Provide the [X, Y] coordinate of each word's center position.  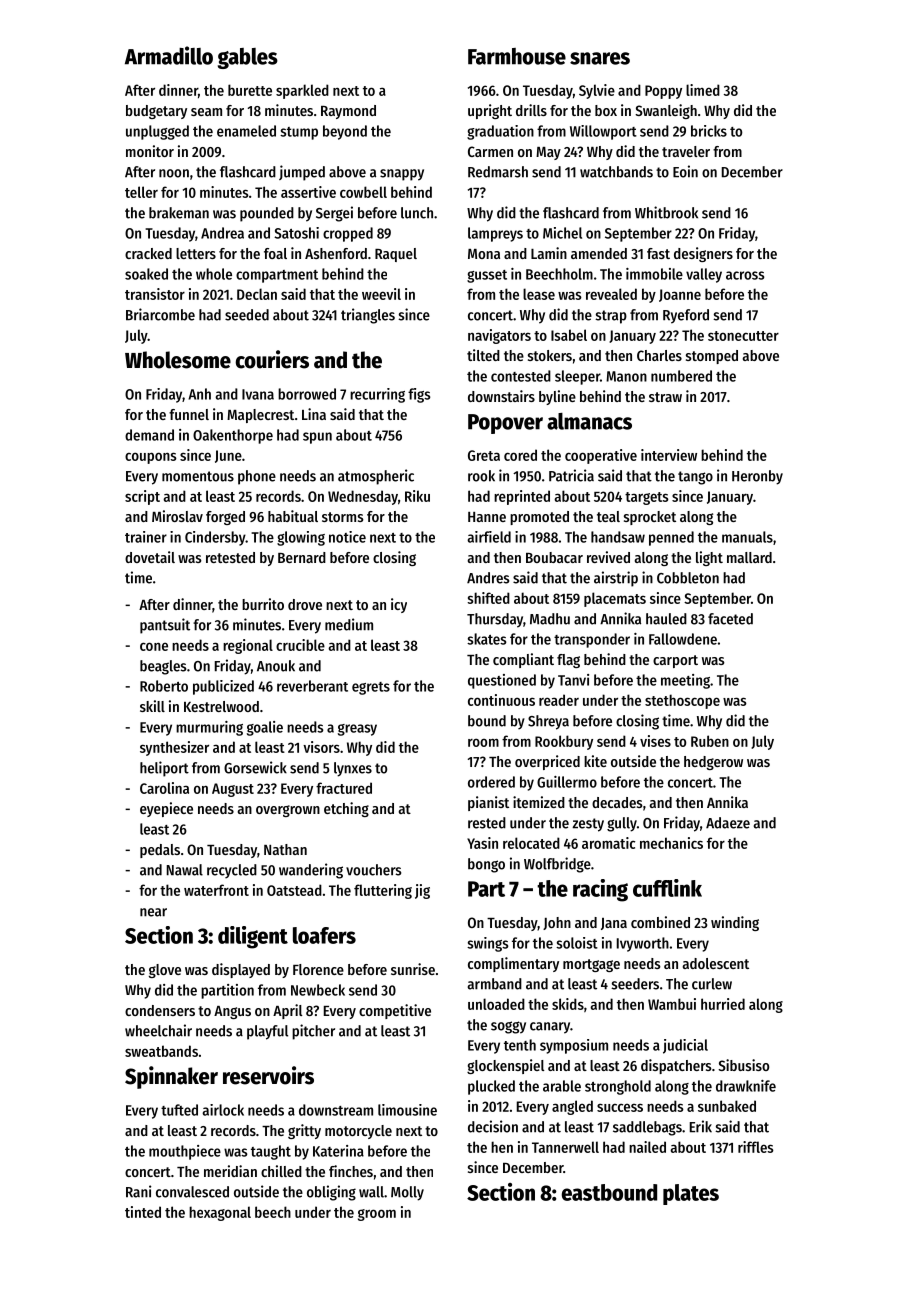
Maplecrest [260, 416]
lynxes [353, 769]
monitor [150, 151]
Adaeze [728, 823]
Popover [505, 424]
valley [704, 275]
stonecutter [743, 336]
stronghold [618, 1087]
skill [152, 706]
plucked [491, 1087]
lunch [417, 213]
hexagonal [220, 1213]
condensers [160, 1010]
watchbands [616, 172]
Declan [257, 294]
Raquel [396, 255]
